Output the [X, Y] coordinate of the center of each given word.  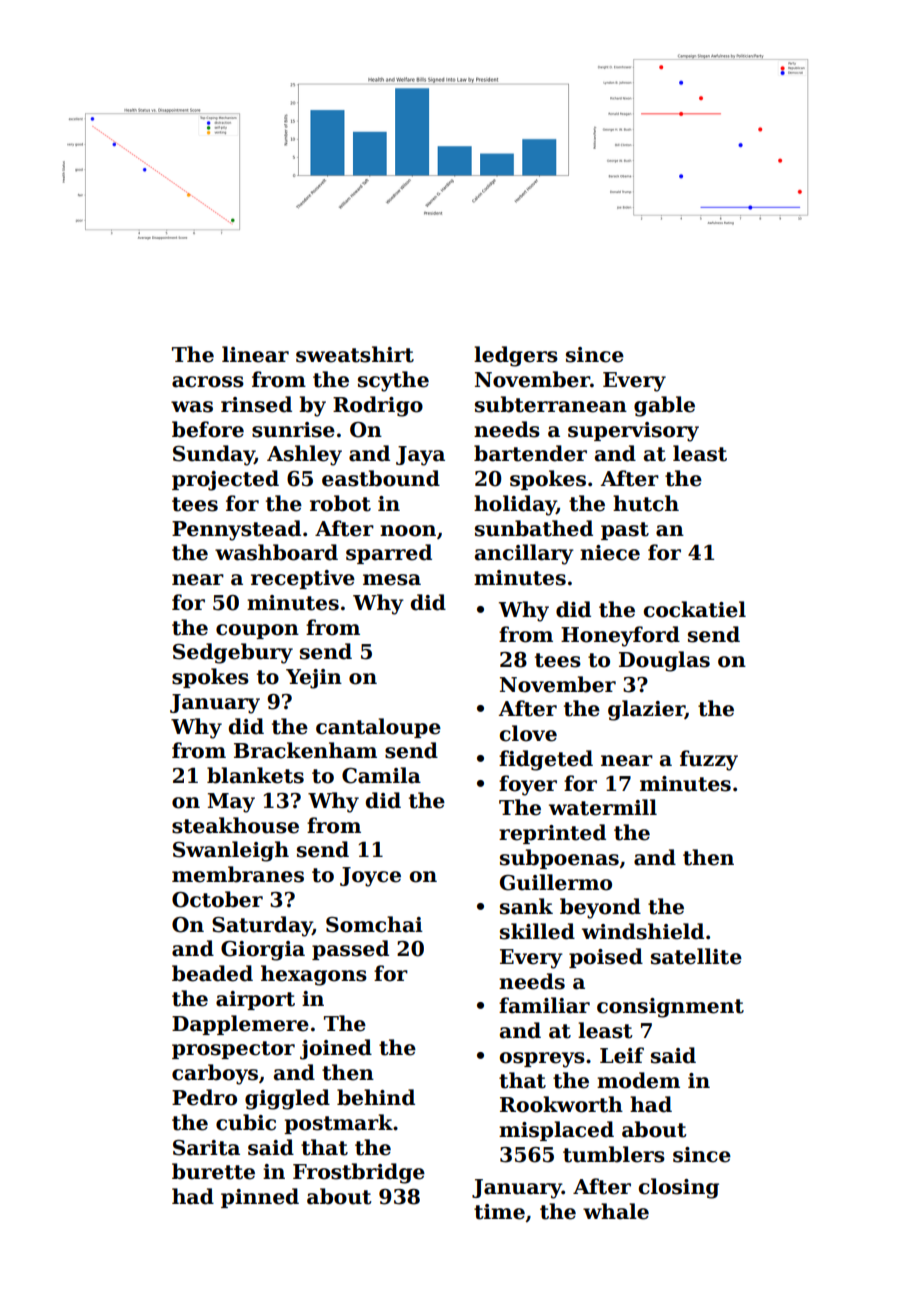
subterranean [551, 404]
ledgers [516, 356]
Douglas [664, 661]
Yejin [314, 679]
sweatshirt [355, 354]
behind [376, 1097]
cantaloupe [378, 728]
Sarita [206, 1148]
